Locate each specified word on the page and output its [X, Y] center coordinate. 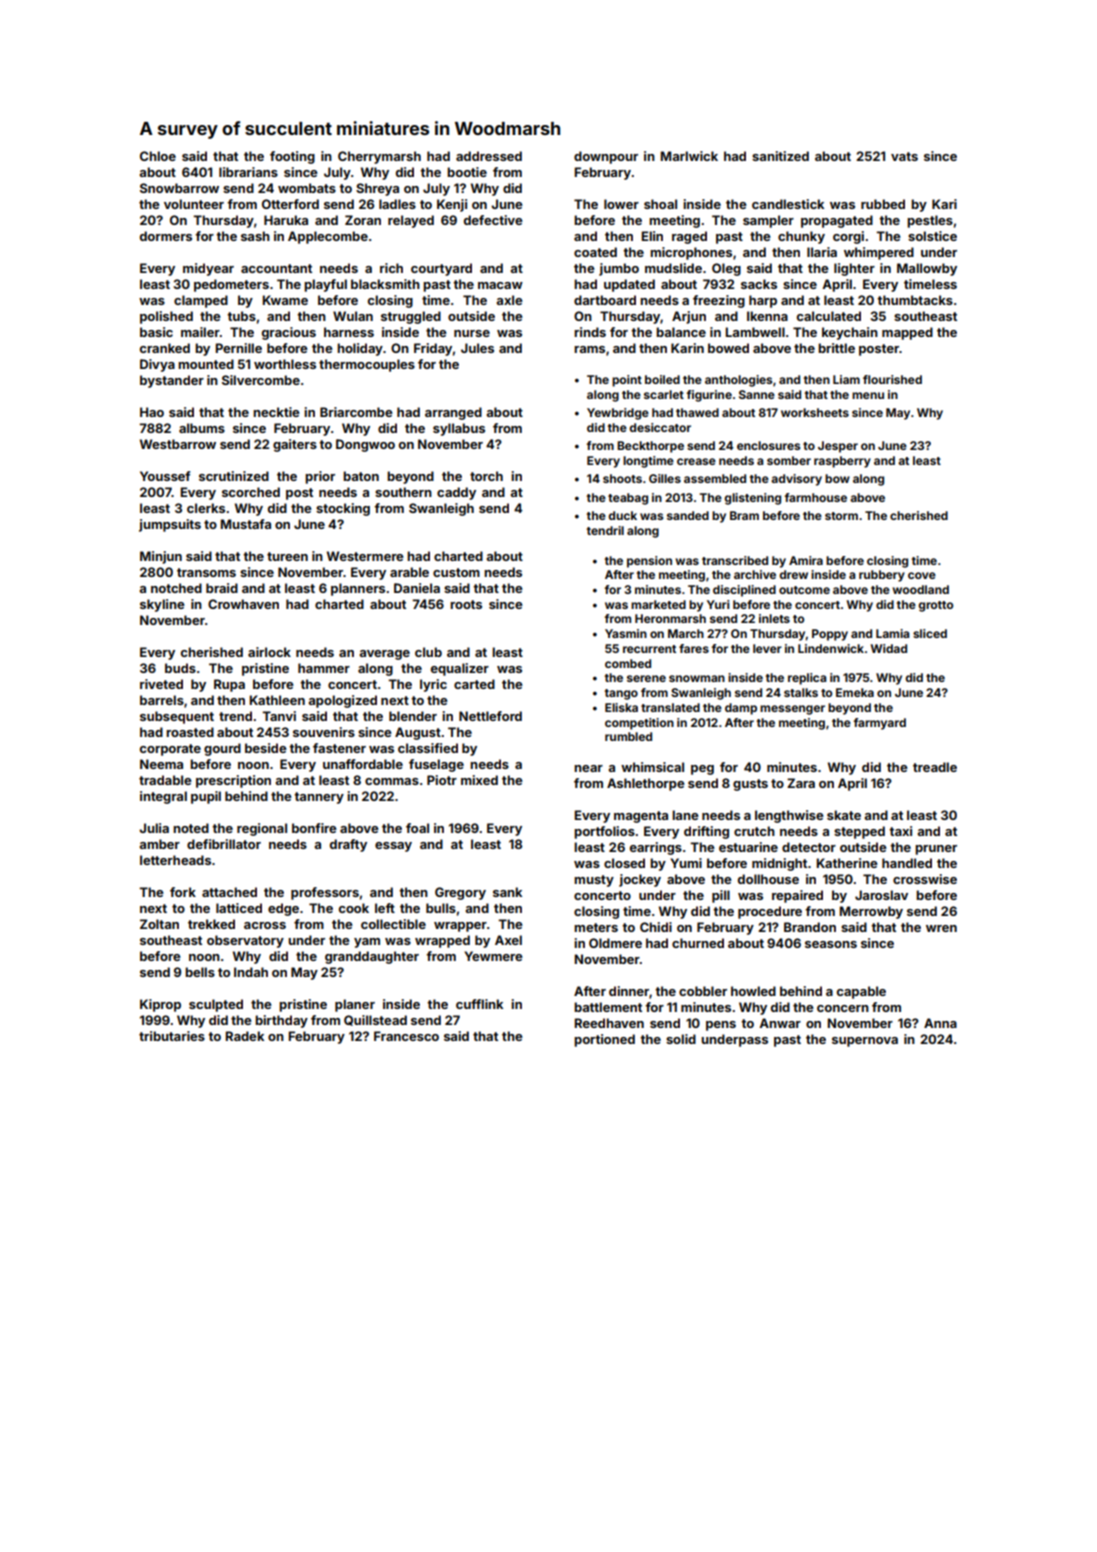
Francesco [406, 1036]
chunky [801, 237]
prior [320, 477]
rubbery [882, 576]
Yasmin [626, 633]
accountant [276, 268]
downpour [606, 157]
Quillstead [375, 1020]
